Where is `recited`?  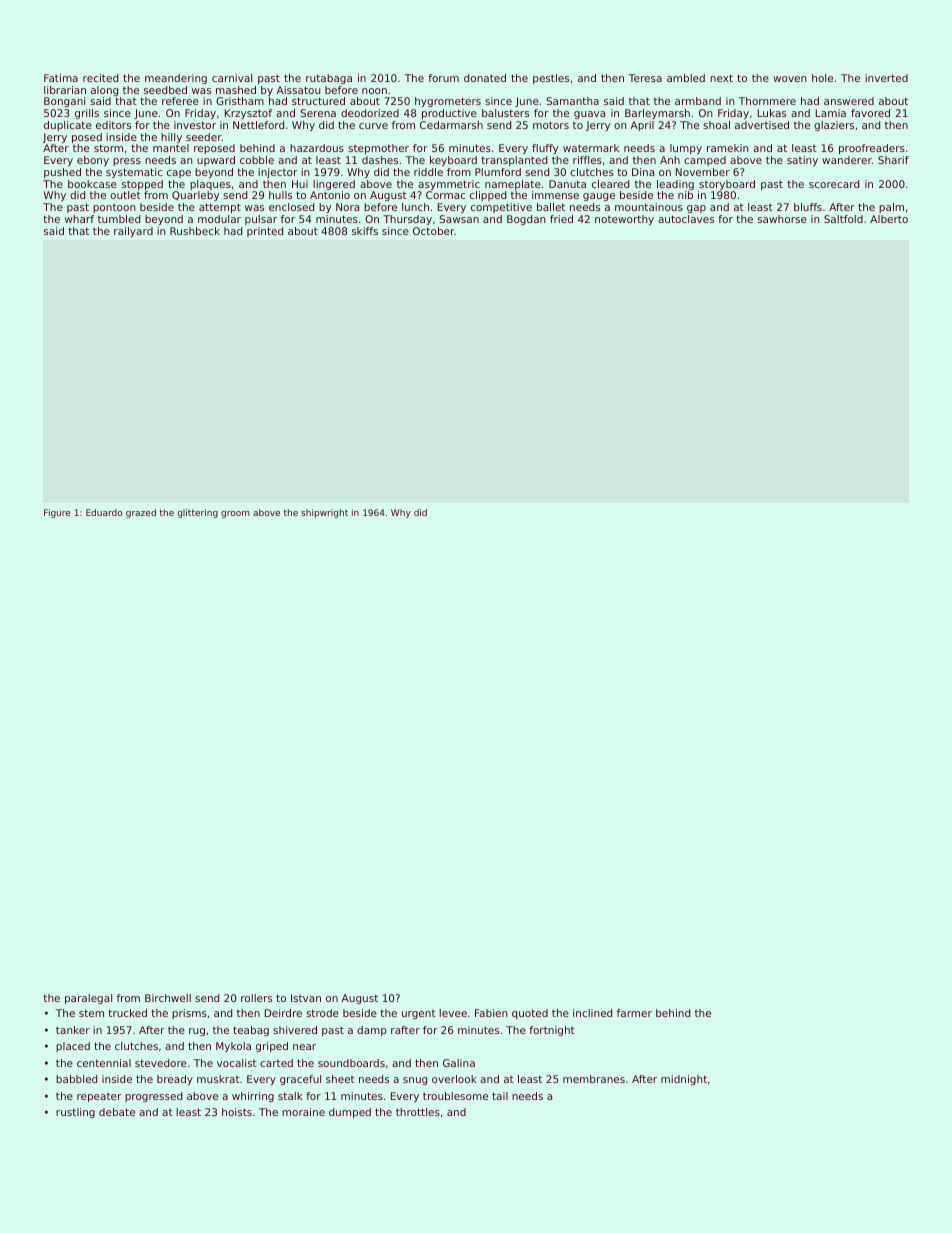 recited is located at coordinates (100, 78).
